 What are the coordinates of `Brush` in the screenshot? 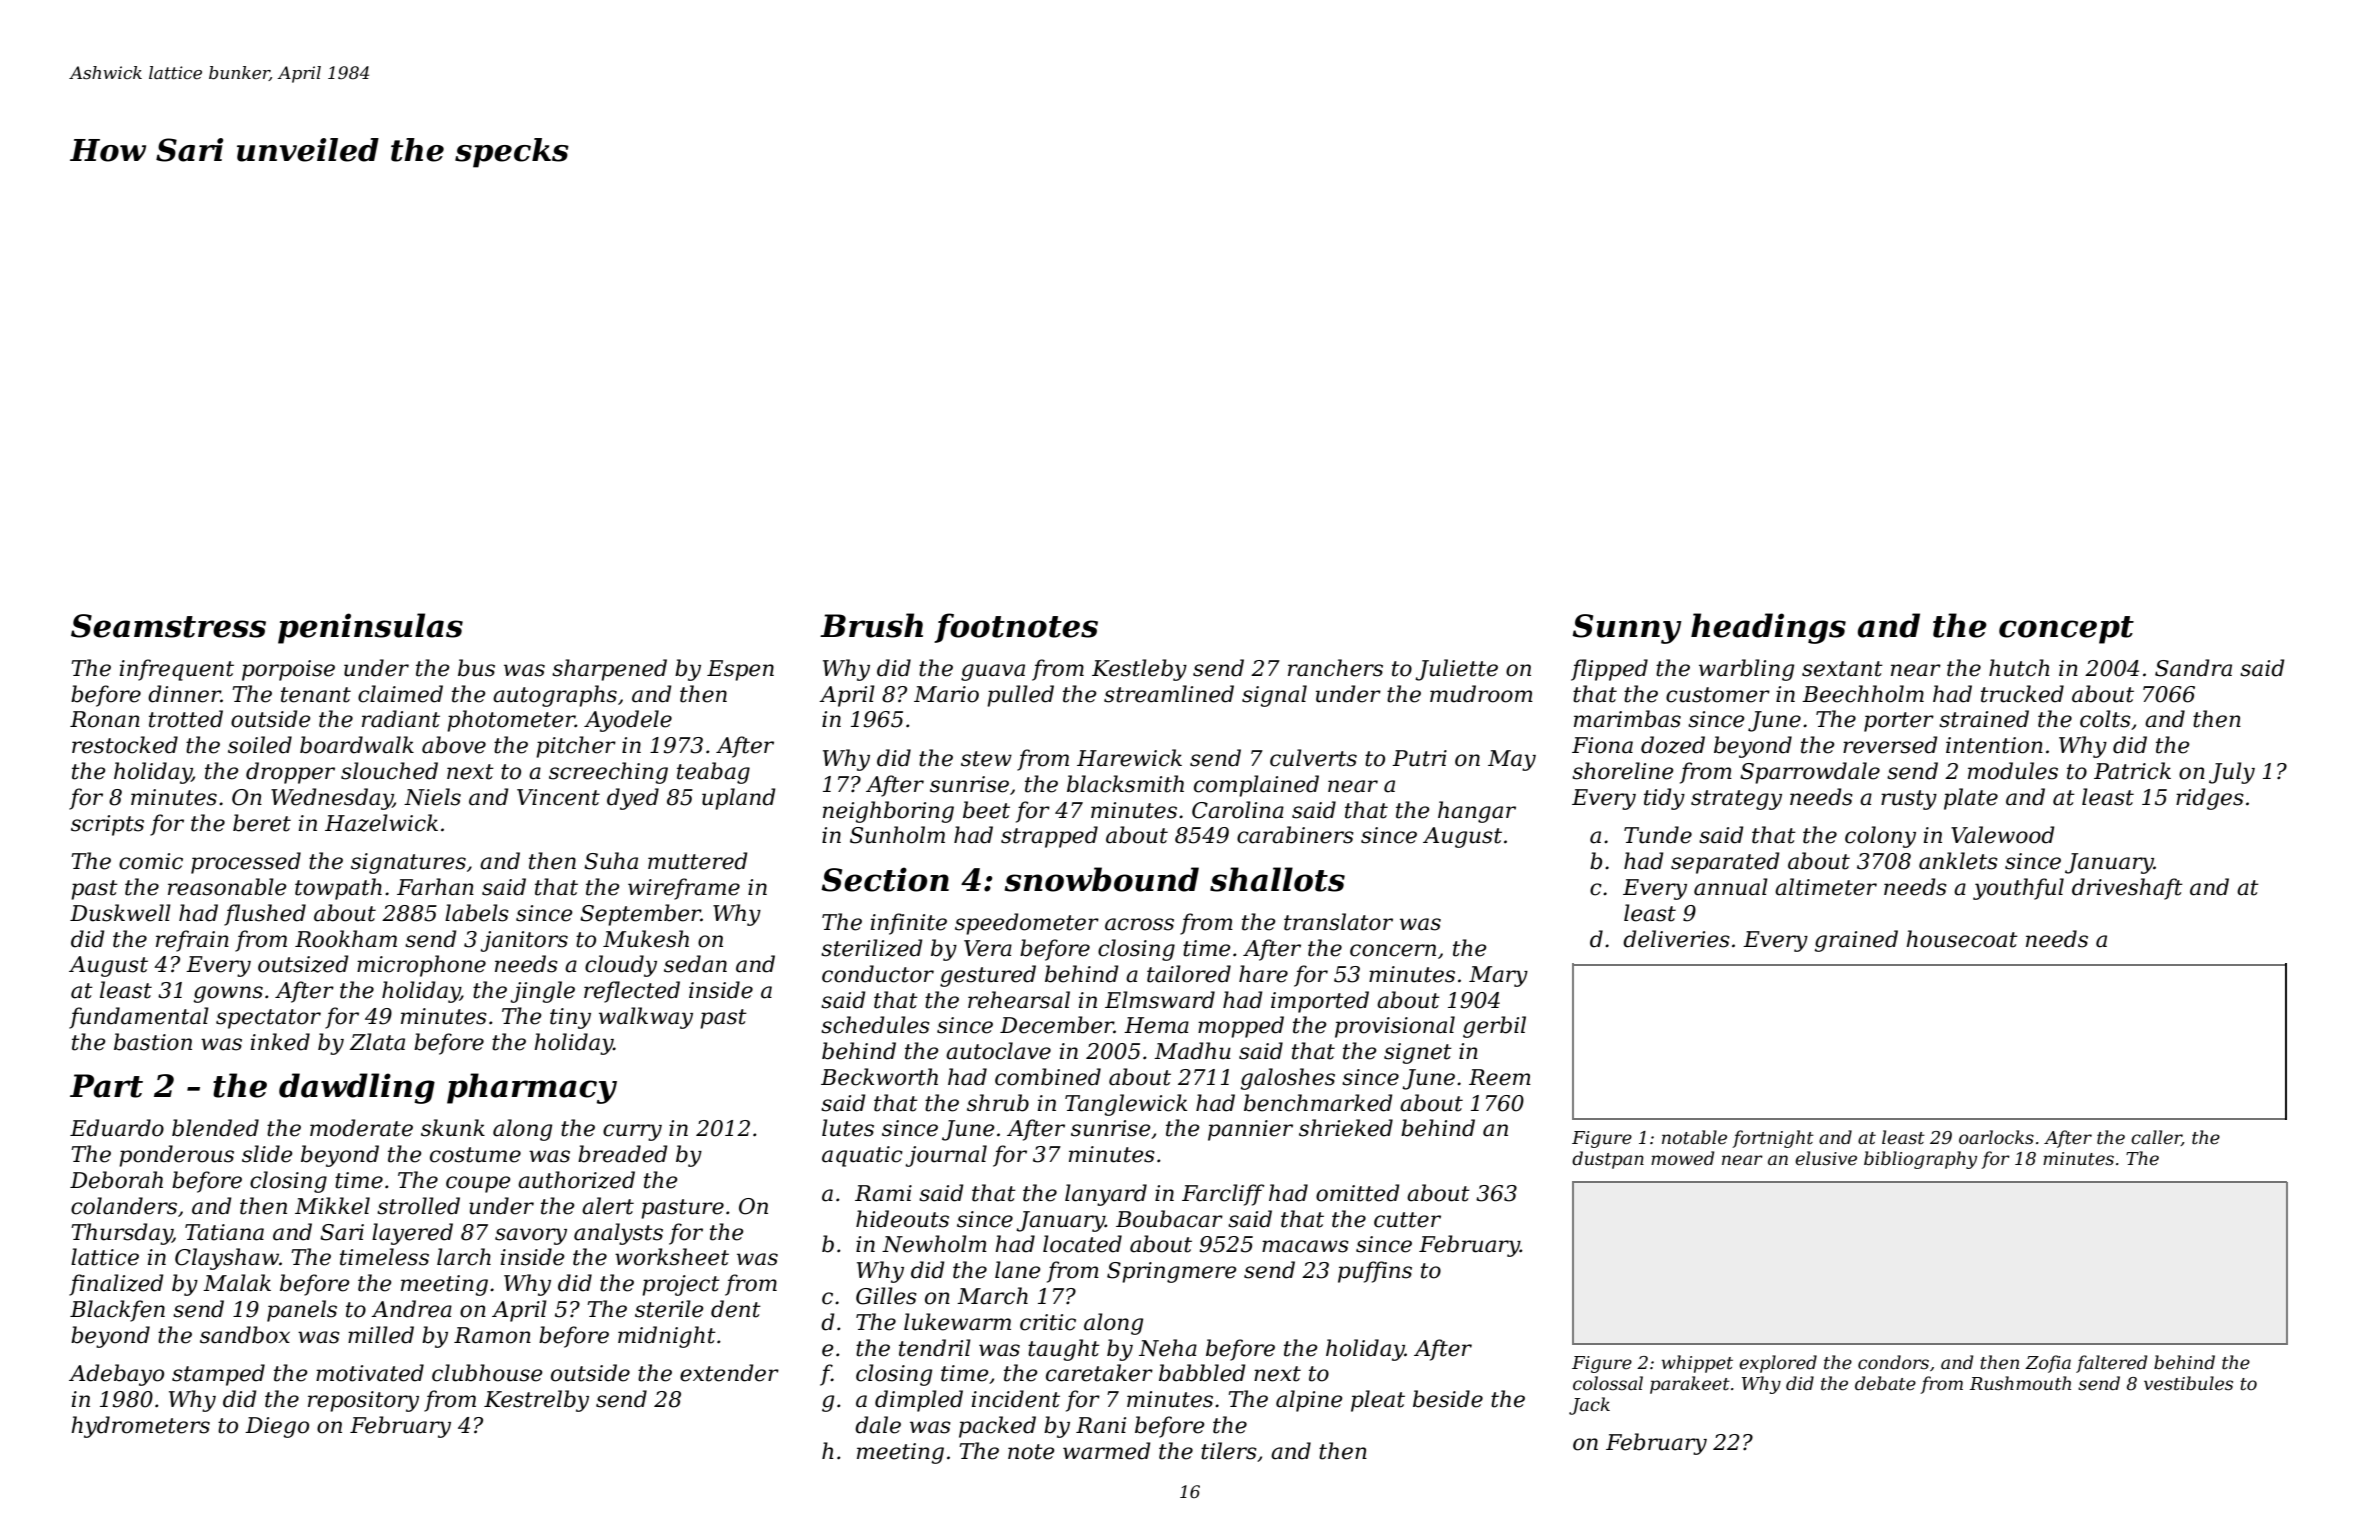 It's located at (871, 625).
